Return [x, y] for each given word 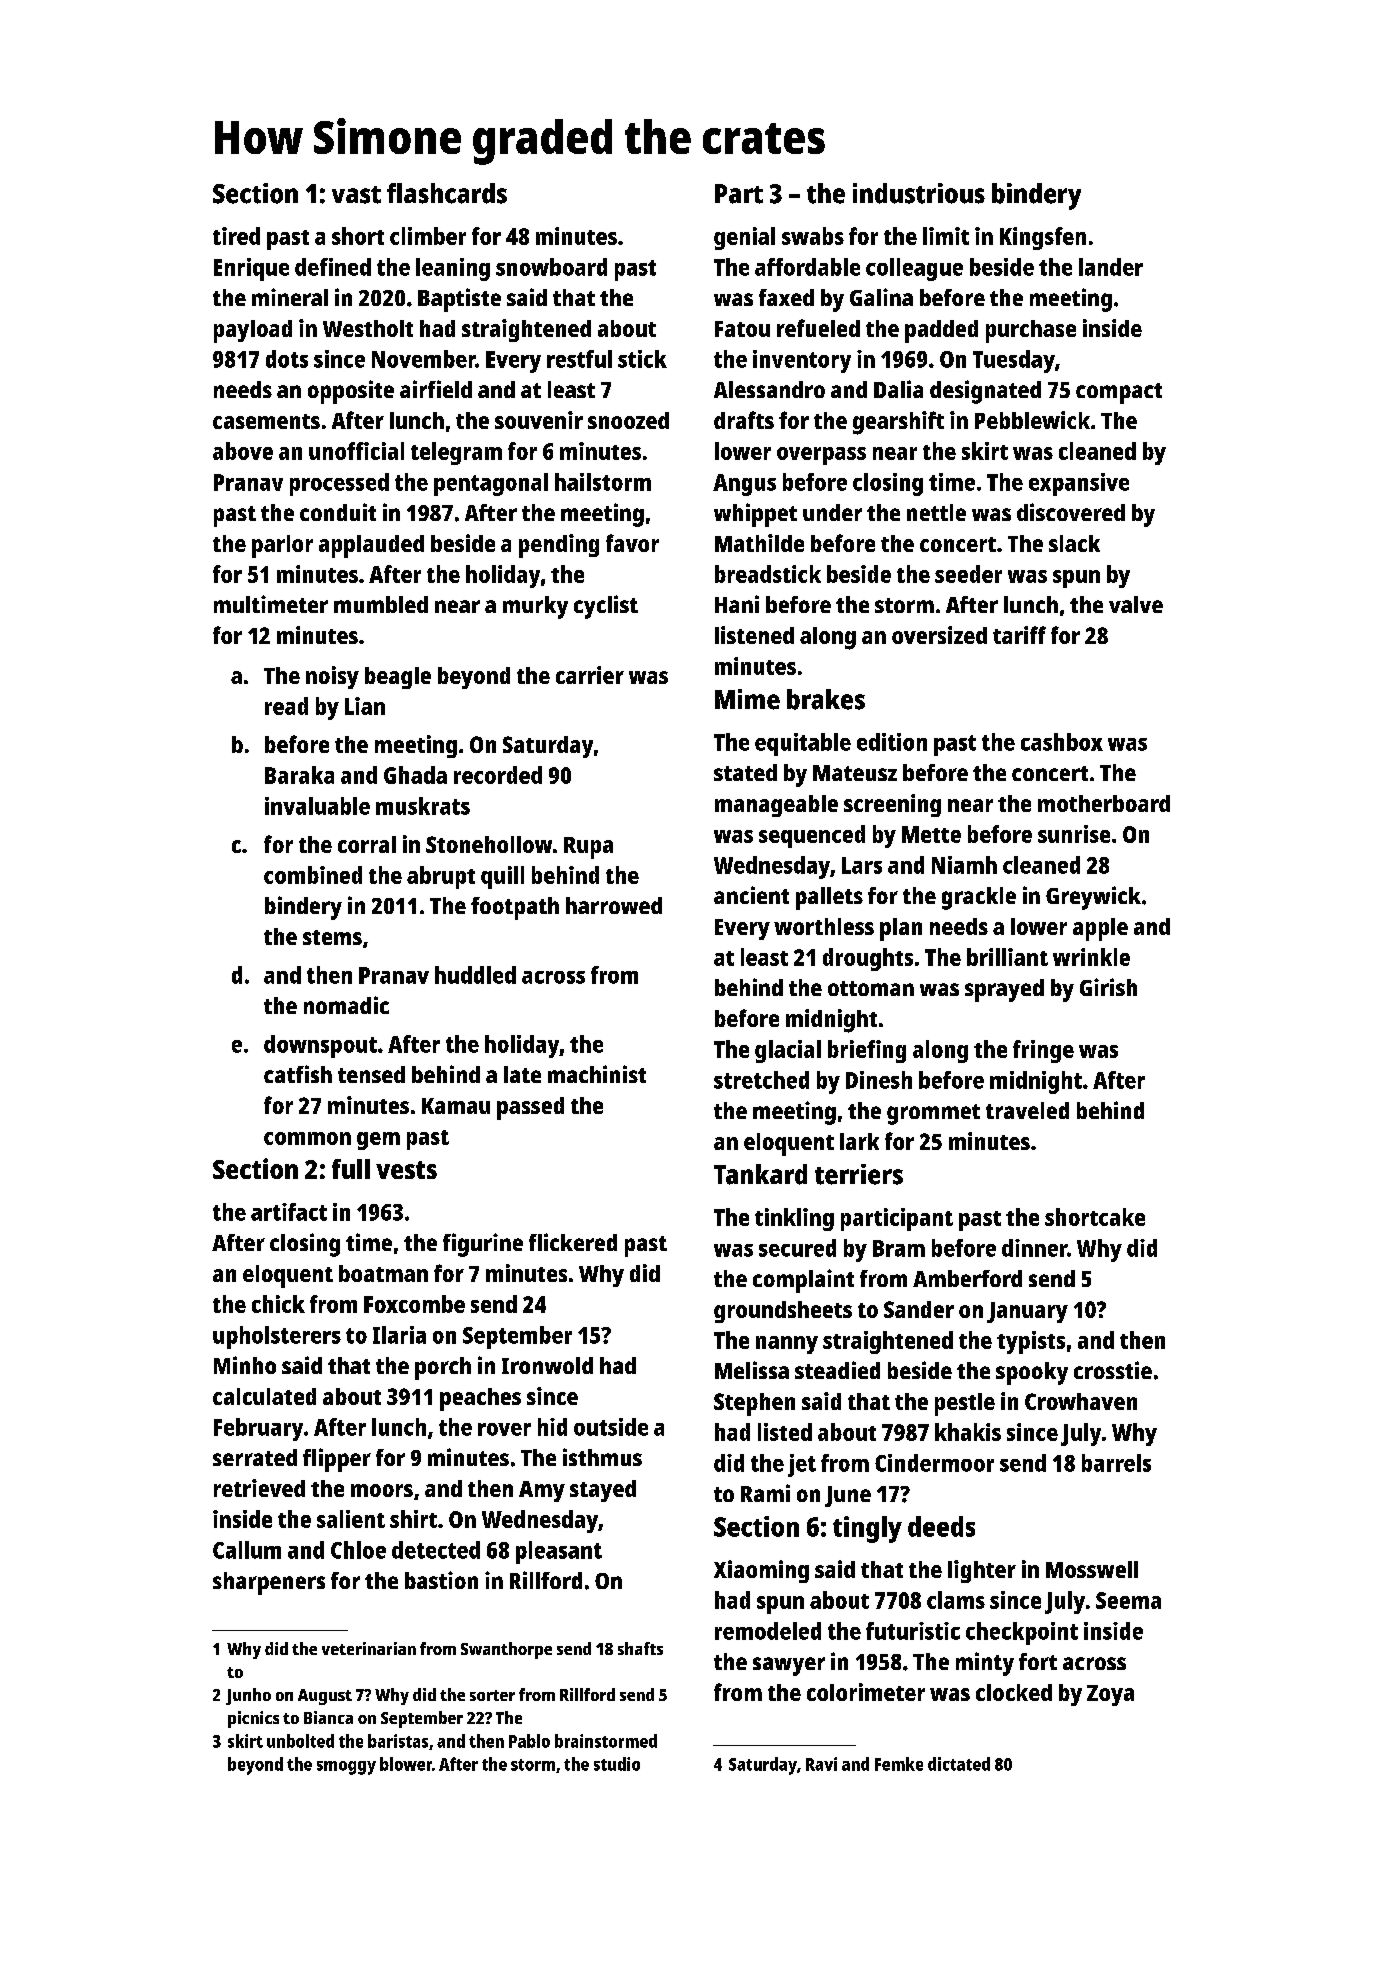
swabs [813, 236]
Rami [765, 1493]
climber [428, 236]
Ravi [821, 1764]
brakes [826, 699]
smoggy [346, 1768]
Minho [245, 1365]
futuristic [913, 1631]
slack [1074, 543]
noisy [332, 677]
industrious [919, 193]
